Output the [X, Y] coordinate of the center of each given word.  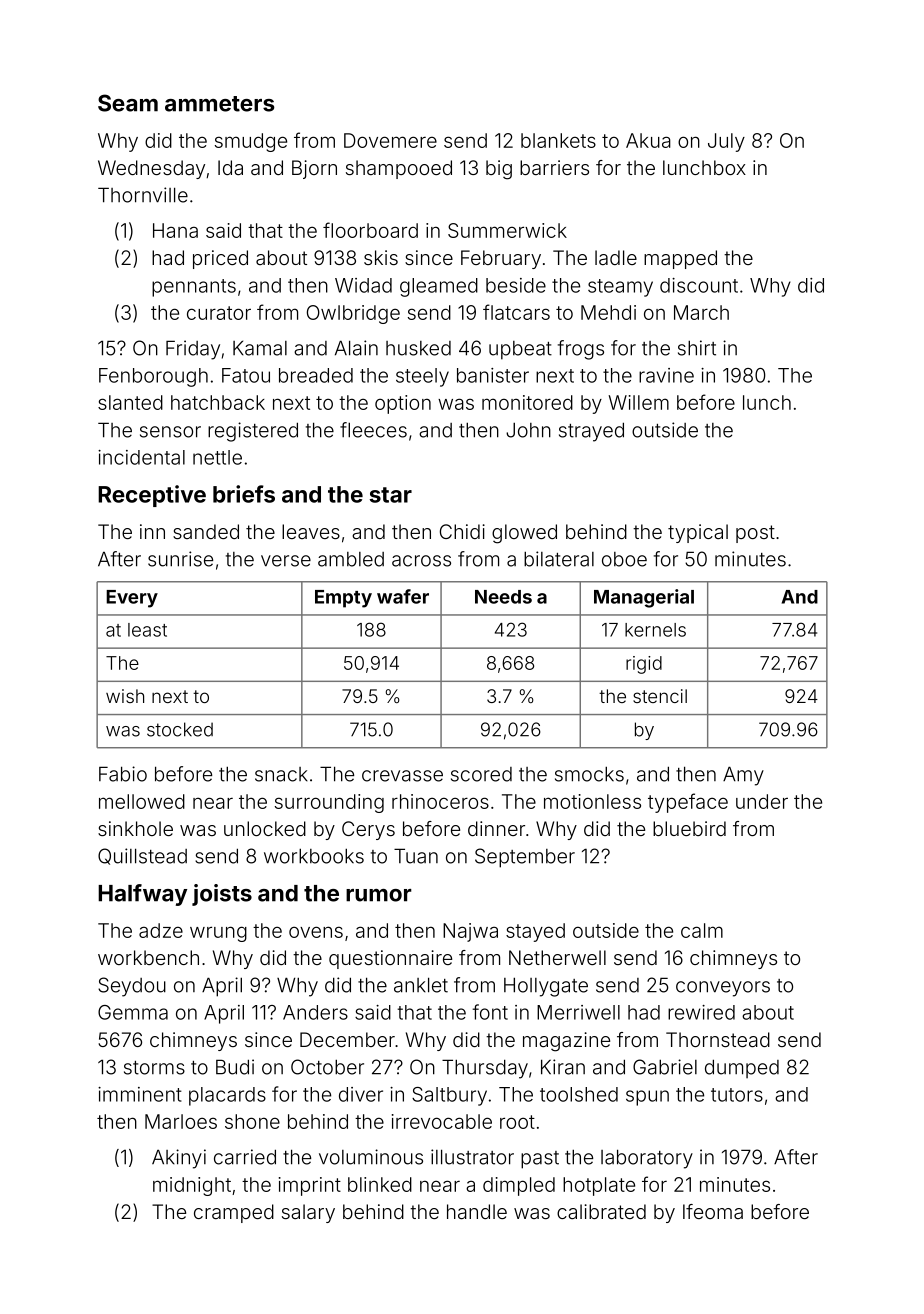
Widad [363, 285]
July [726, 142]
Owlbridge [353, 314]
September [525, 858]
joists [222, 895]
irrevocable [442, 1121]
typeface [688, 803]
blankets [558, 140]
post [755, 534]
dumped [742, 1068]
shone [252, 1121]
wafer [403, 596]
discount [699, 285]
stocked [180, 729]
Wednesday [151, 169]
